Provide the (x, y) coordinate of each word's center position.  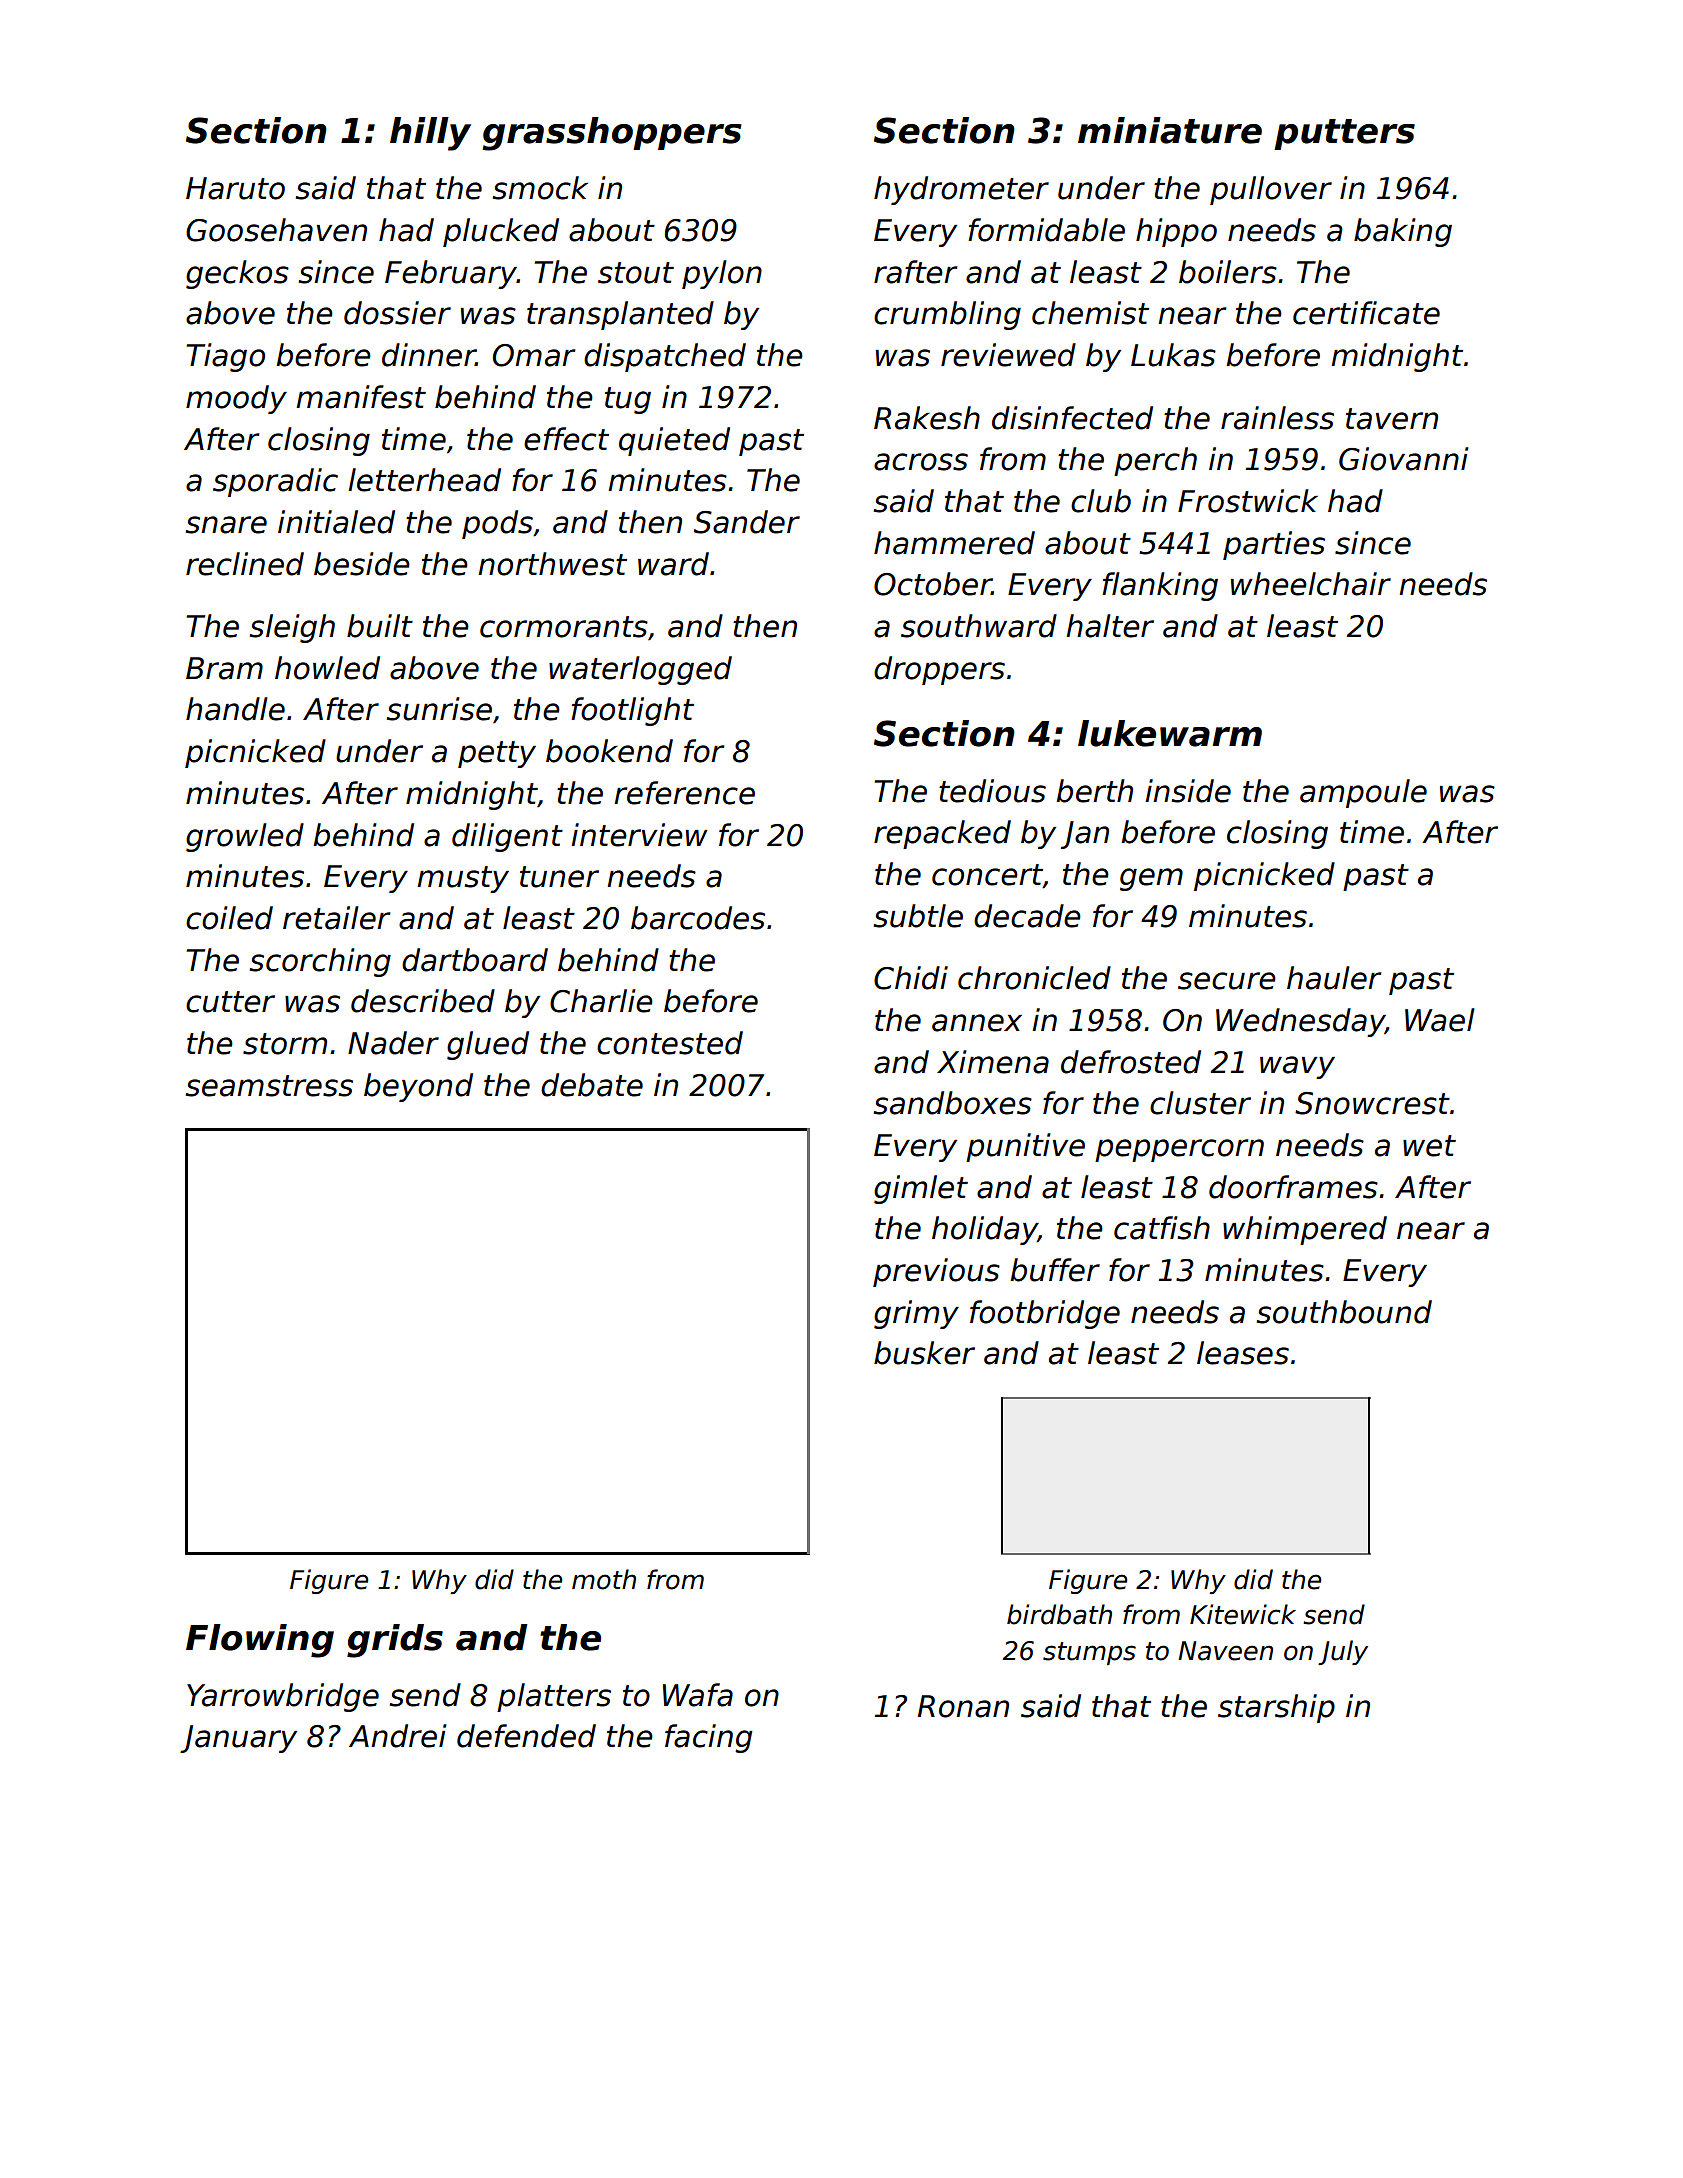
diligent (507, 837)
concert (987, 876)
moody (236, 399)
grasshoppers (612, 134)
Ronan (963, 1706)
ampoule (1363, 793)
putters (1344, 134)
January (238, 1739)
